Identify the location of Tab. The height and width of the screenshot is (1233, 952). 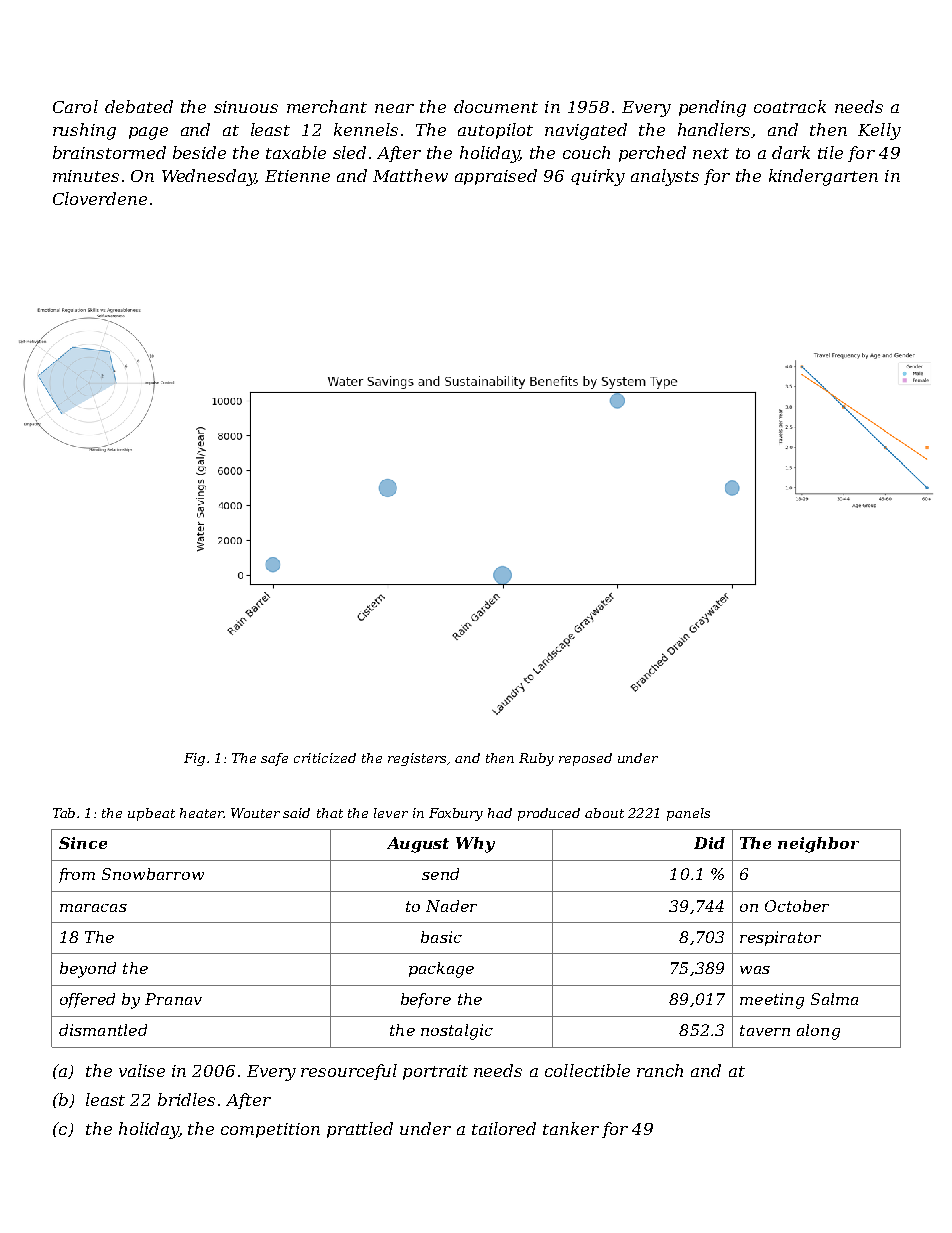
(64, 813).
